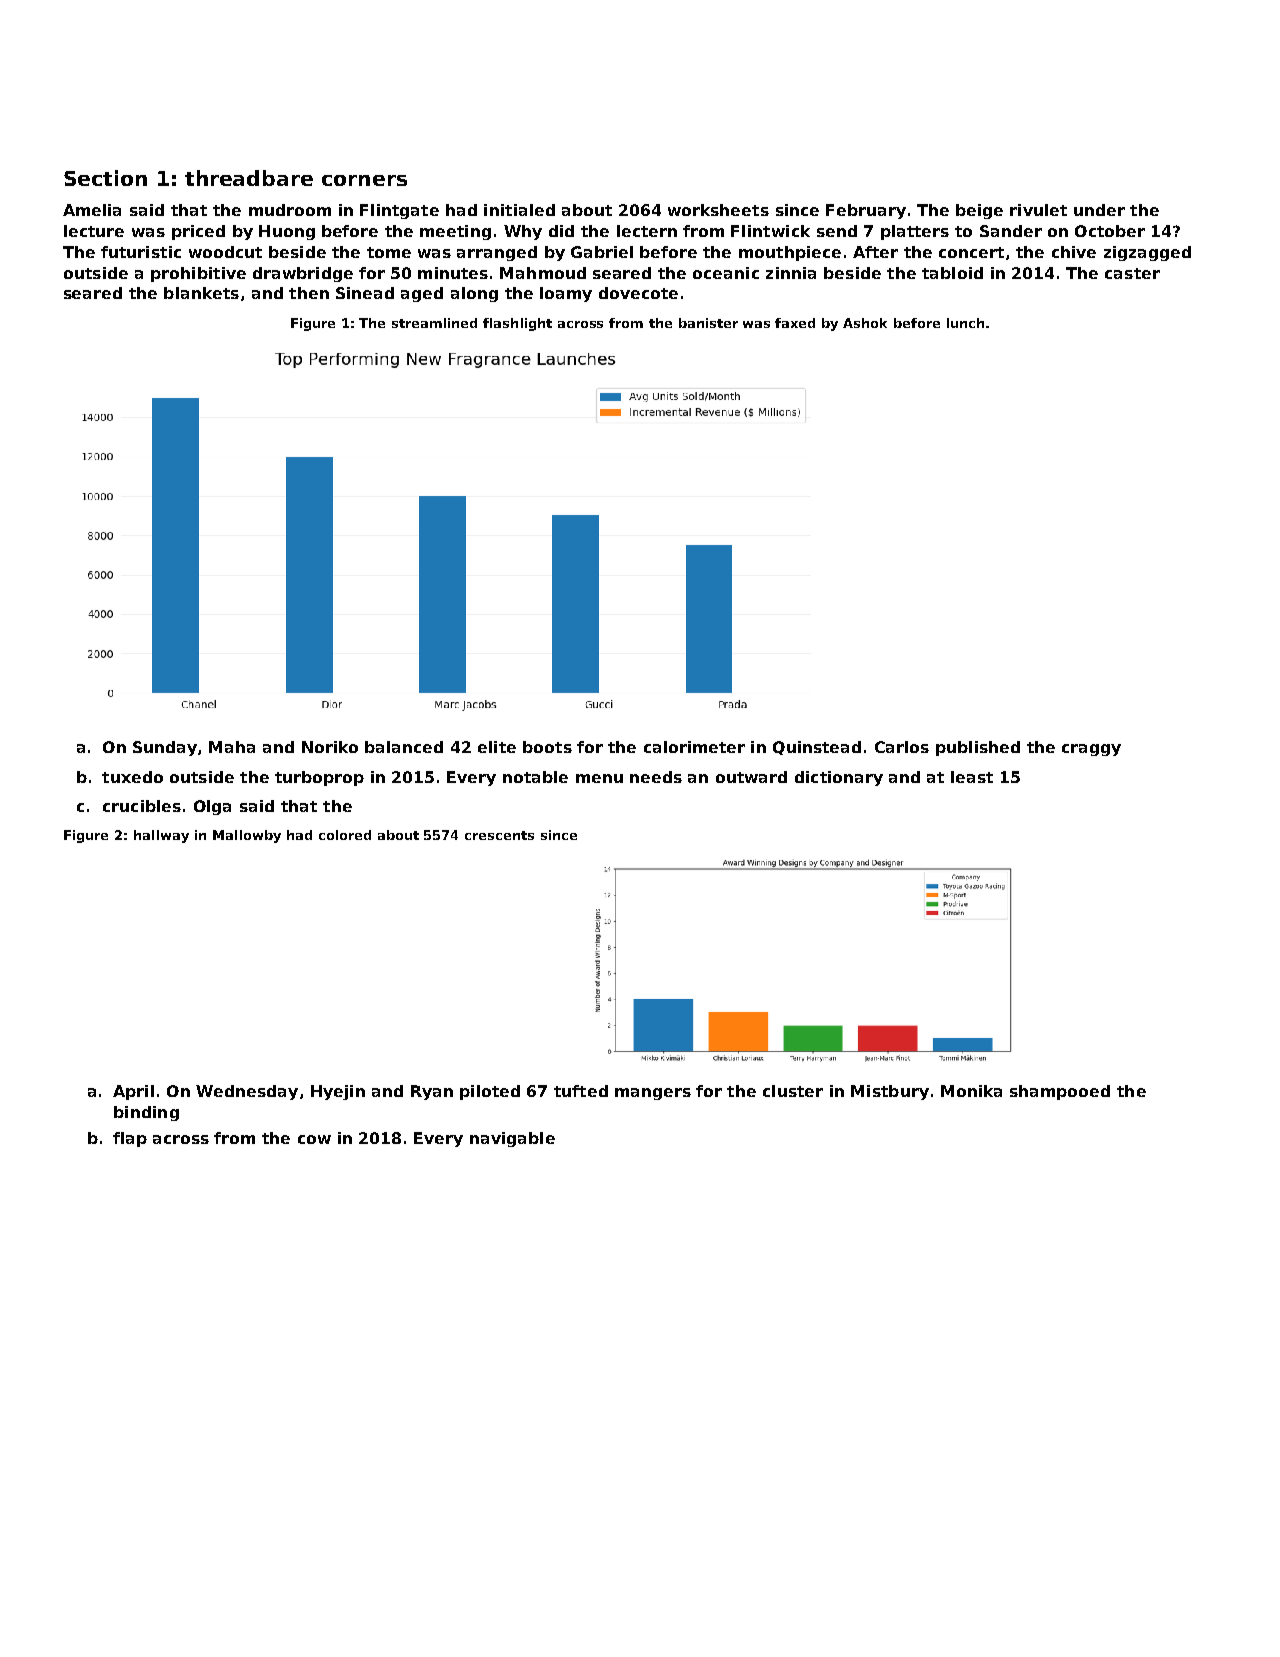 The width and height of the screenshot is (1280, 1657). What do you see at coordinates (232, 747) in the screenshot?
I see `Maha` at bounding box center [232, 747].
